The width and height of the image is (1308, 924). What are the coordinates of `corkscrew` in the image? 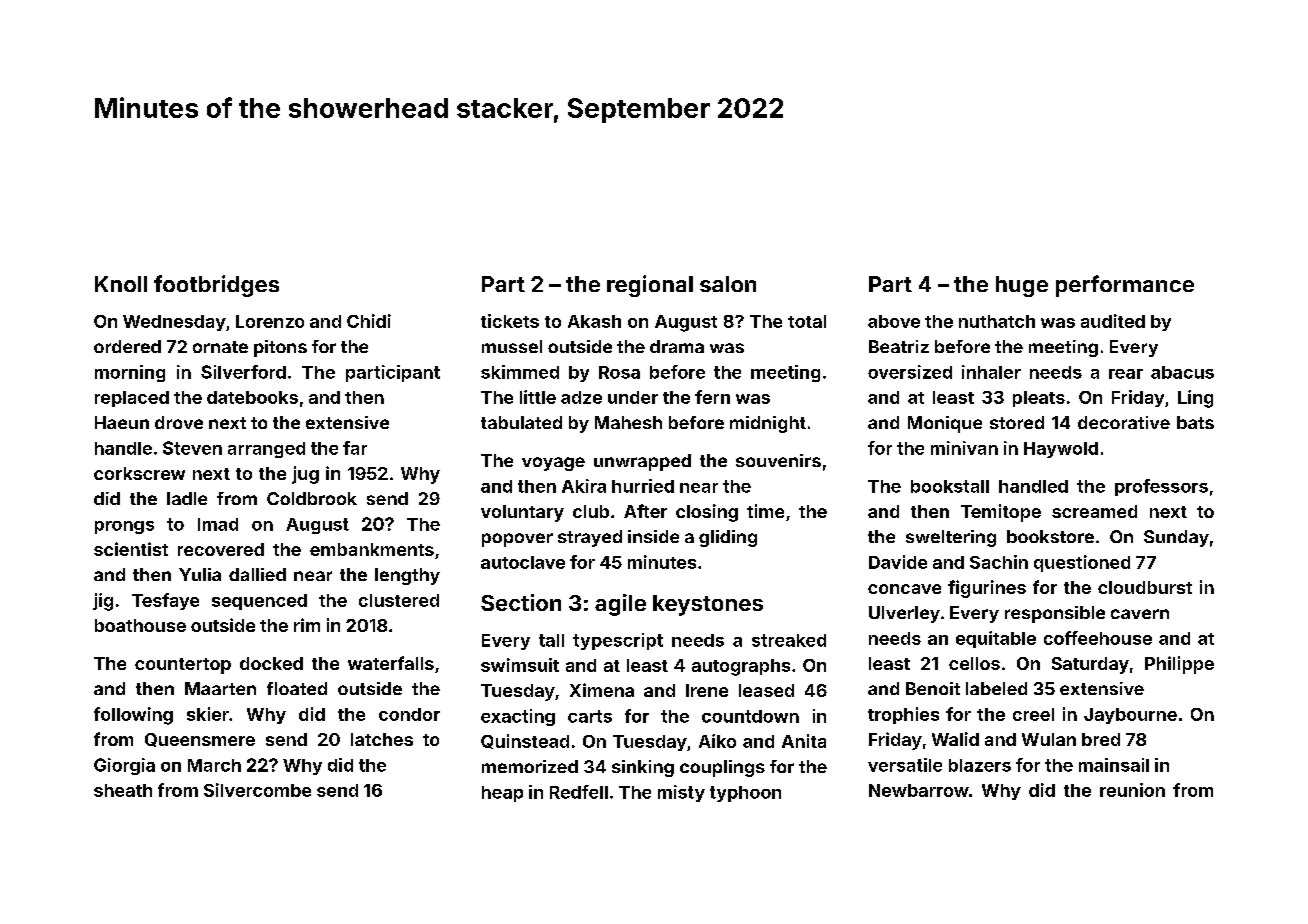 It's located at (139, 473).
